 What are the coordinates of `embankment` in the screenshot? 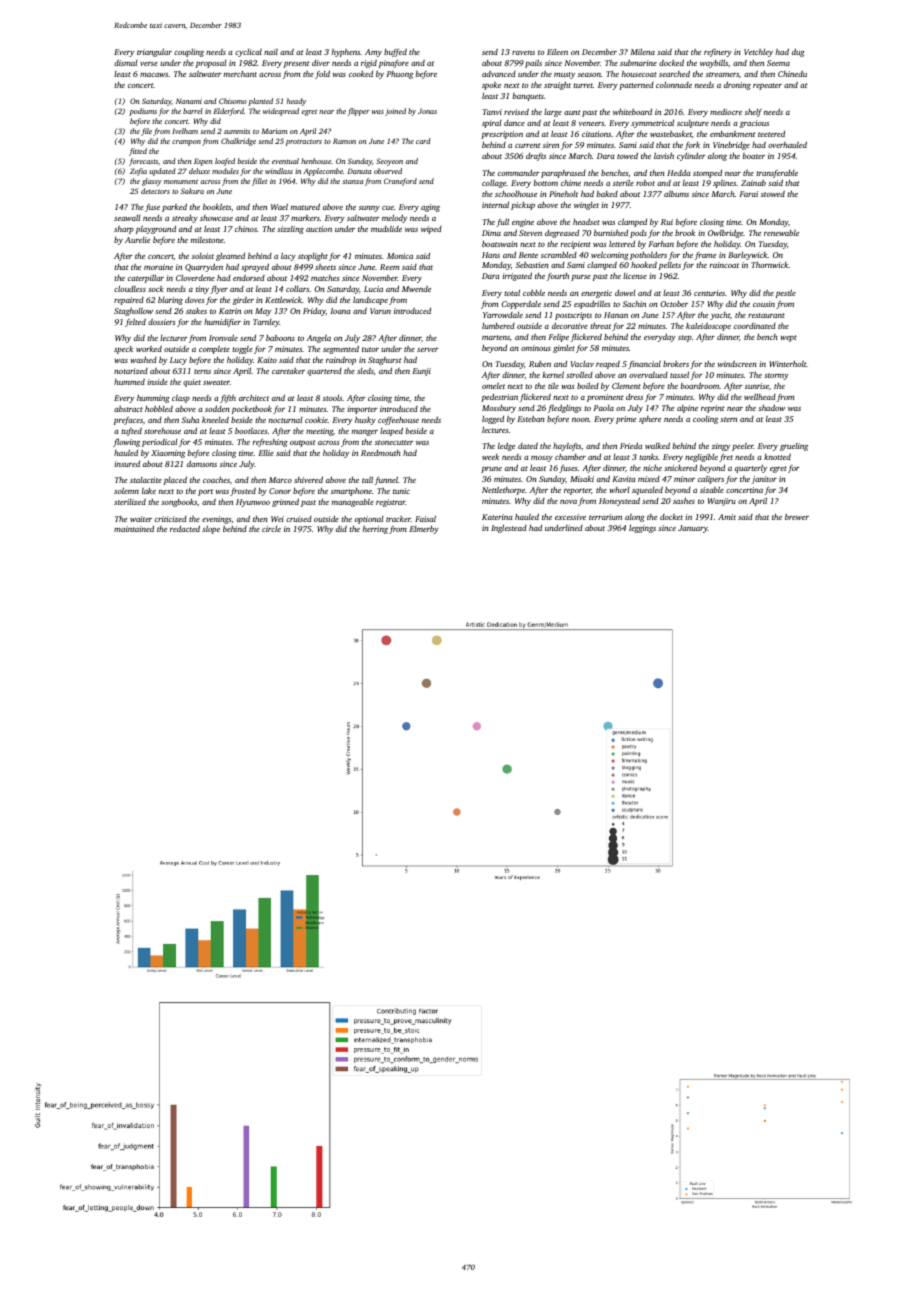 It's located at (733, 134).
